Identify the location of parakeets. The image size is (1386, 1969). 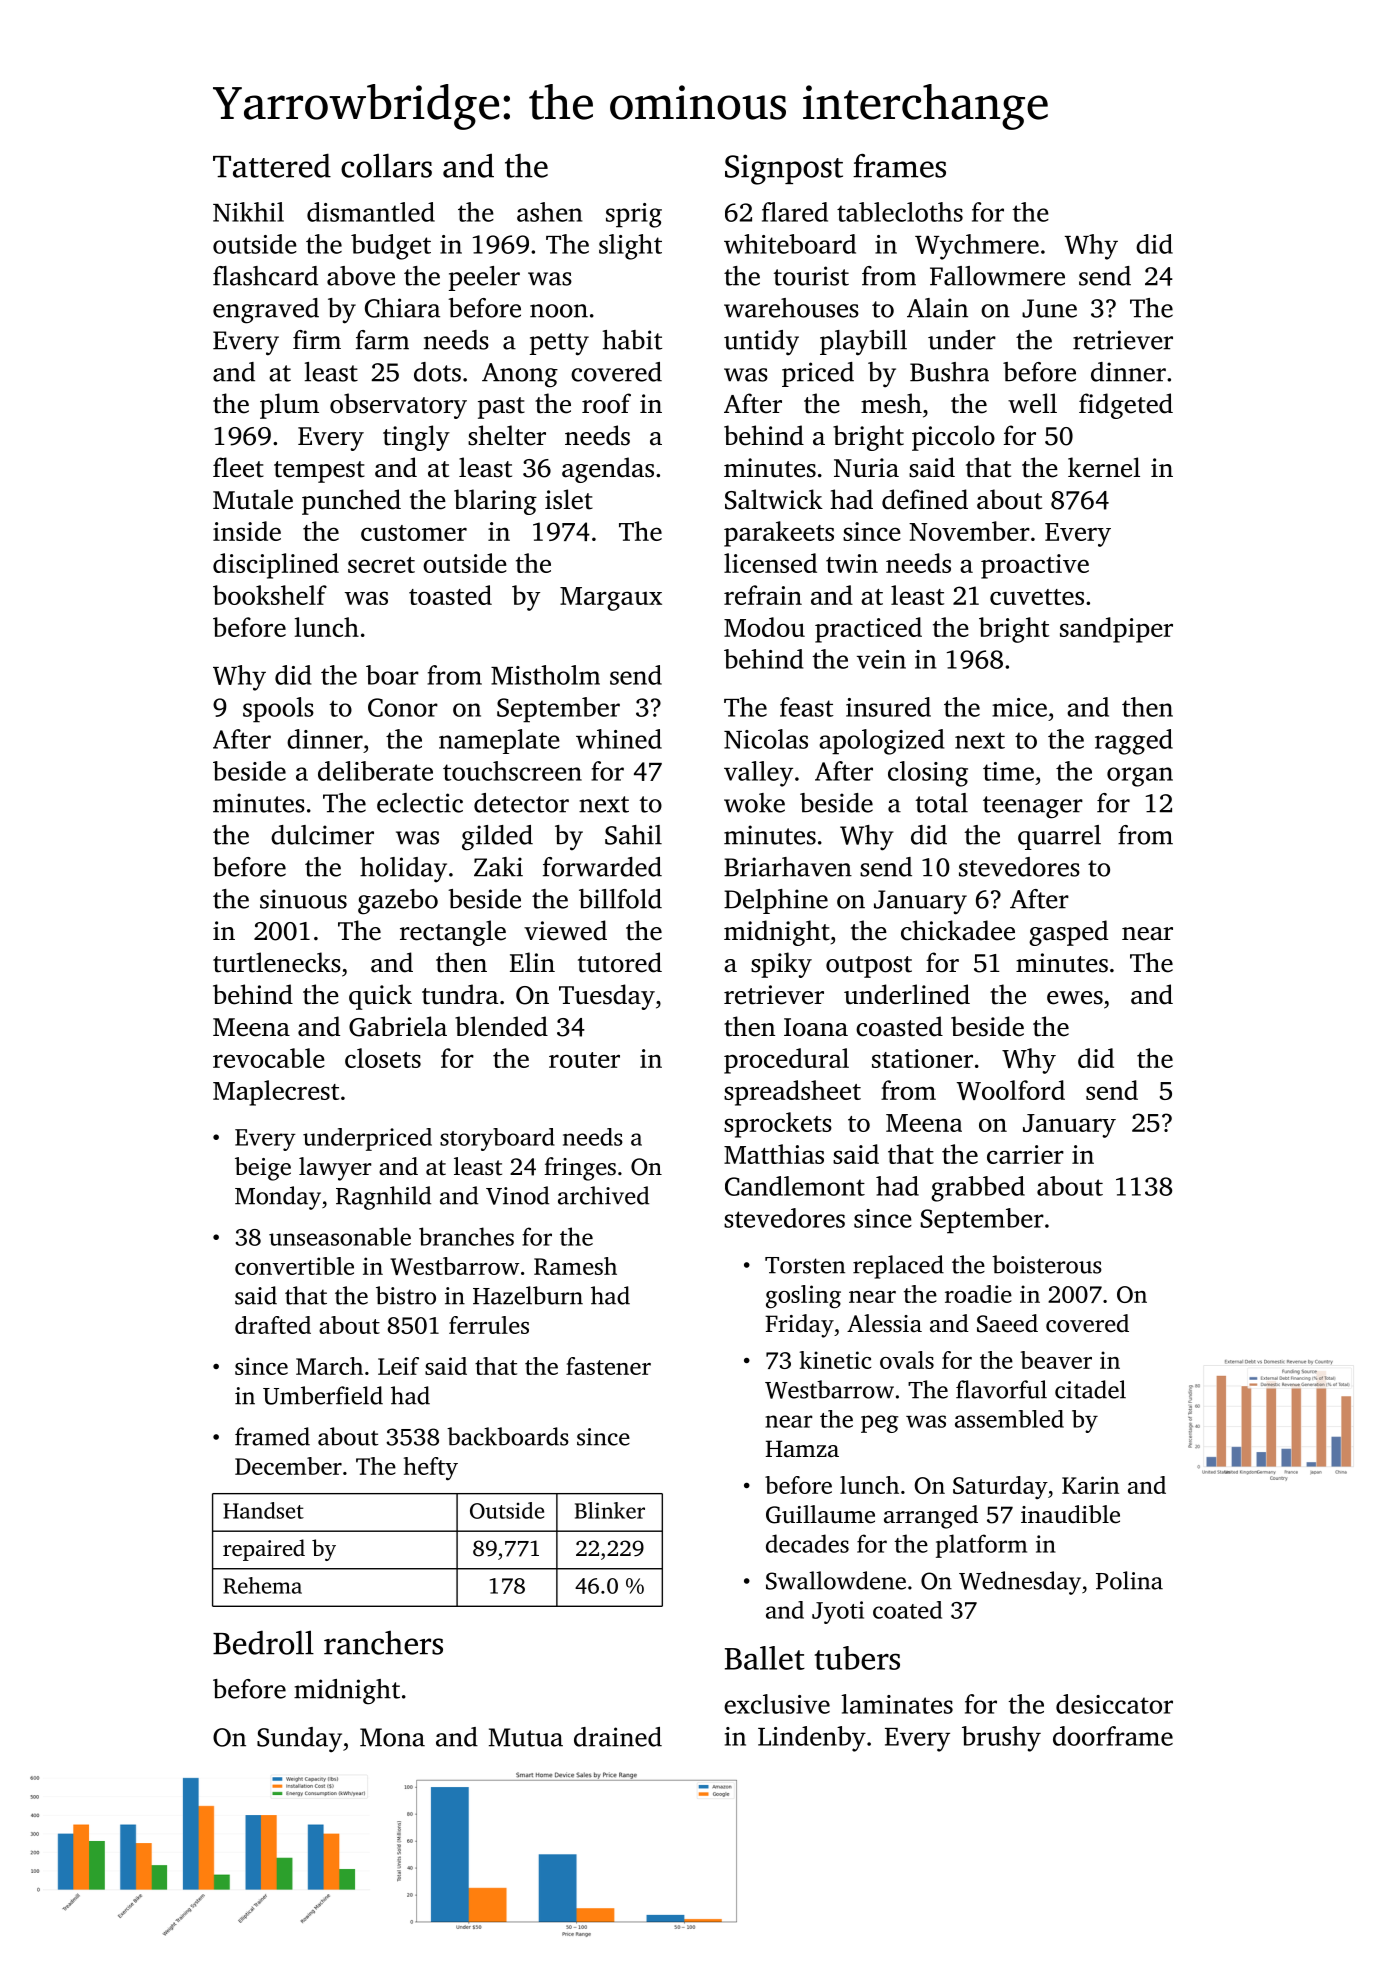
(779, 534).
